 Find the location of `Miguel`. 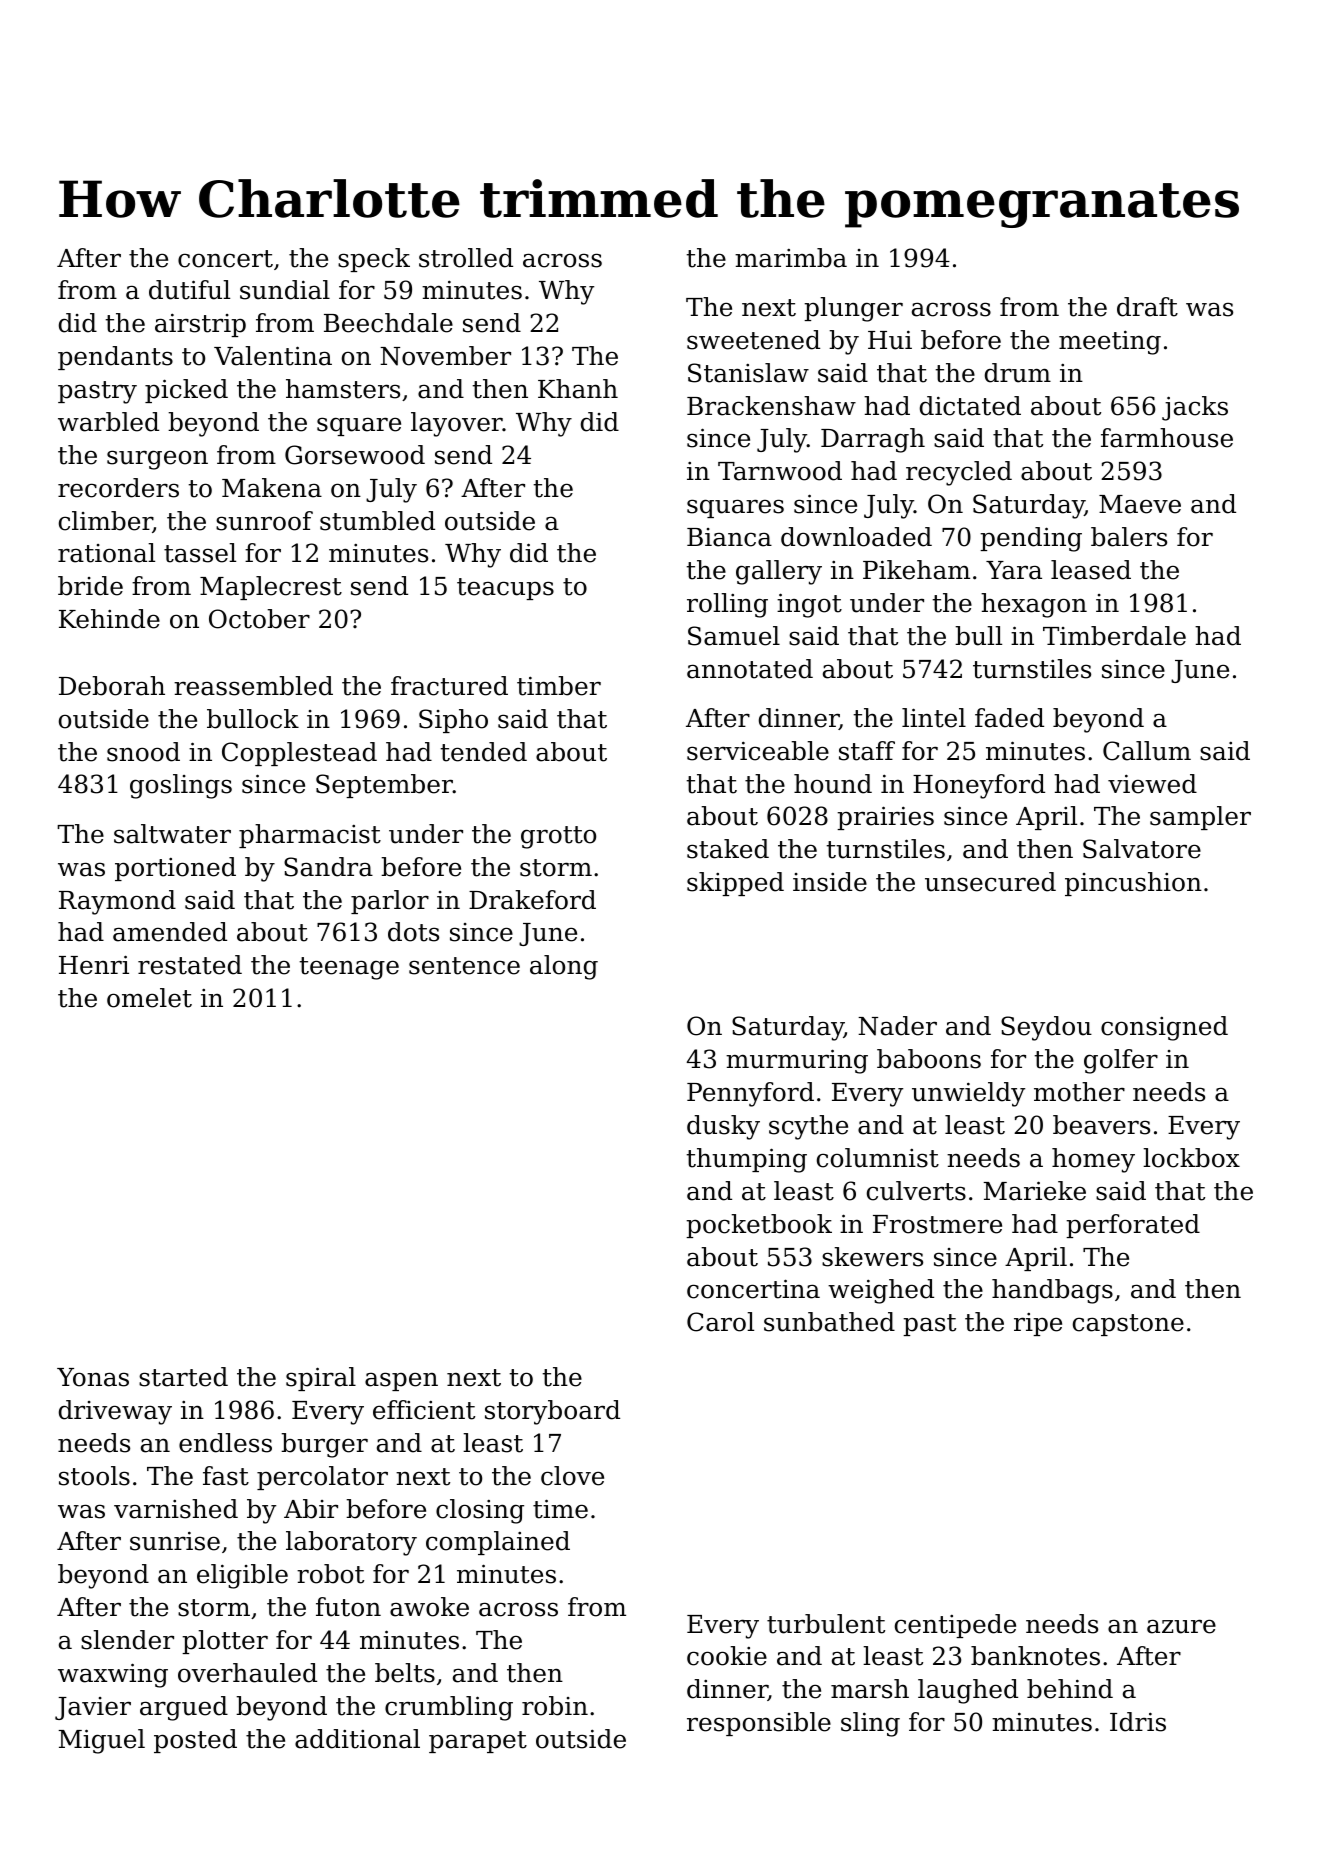

Miguel is located at coordinates (101, 1741).
